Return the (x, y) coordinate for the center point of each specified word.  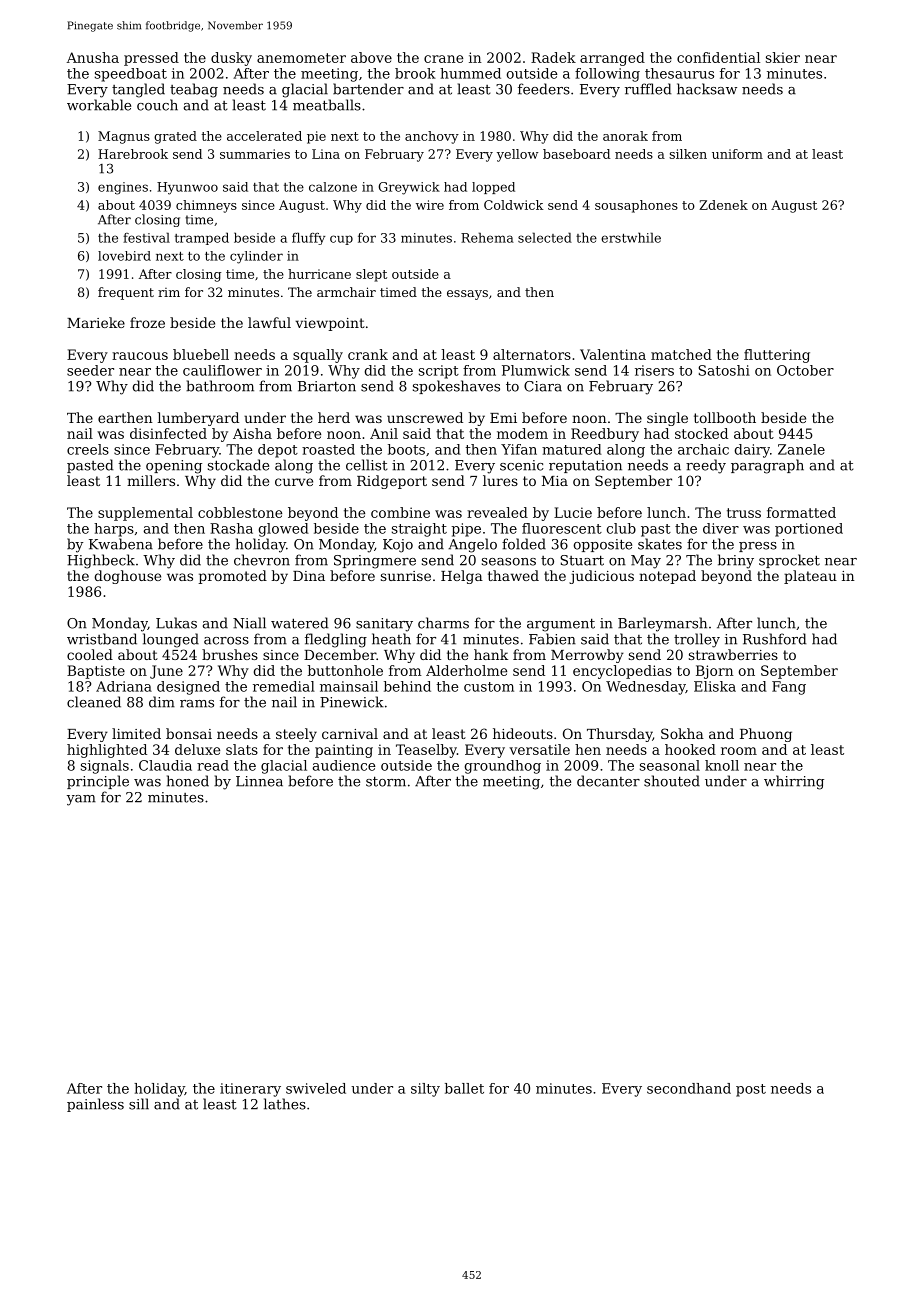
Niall (249, 623)
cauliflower (222, 370)
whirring (794, 782)
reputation (585, 466)
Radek (553, 57)
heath (391, 639)
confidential (718, 57)
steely (296, 735)
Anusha (93, 57)
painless (95, 1105)
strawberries (733, 654)
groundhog (503, 767)
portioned (809, 530)
